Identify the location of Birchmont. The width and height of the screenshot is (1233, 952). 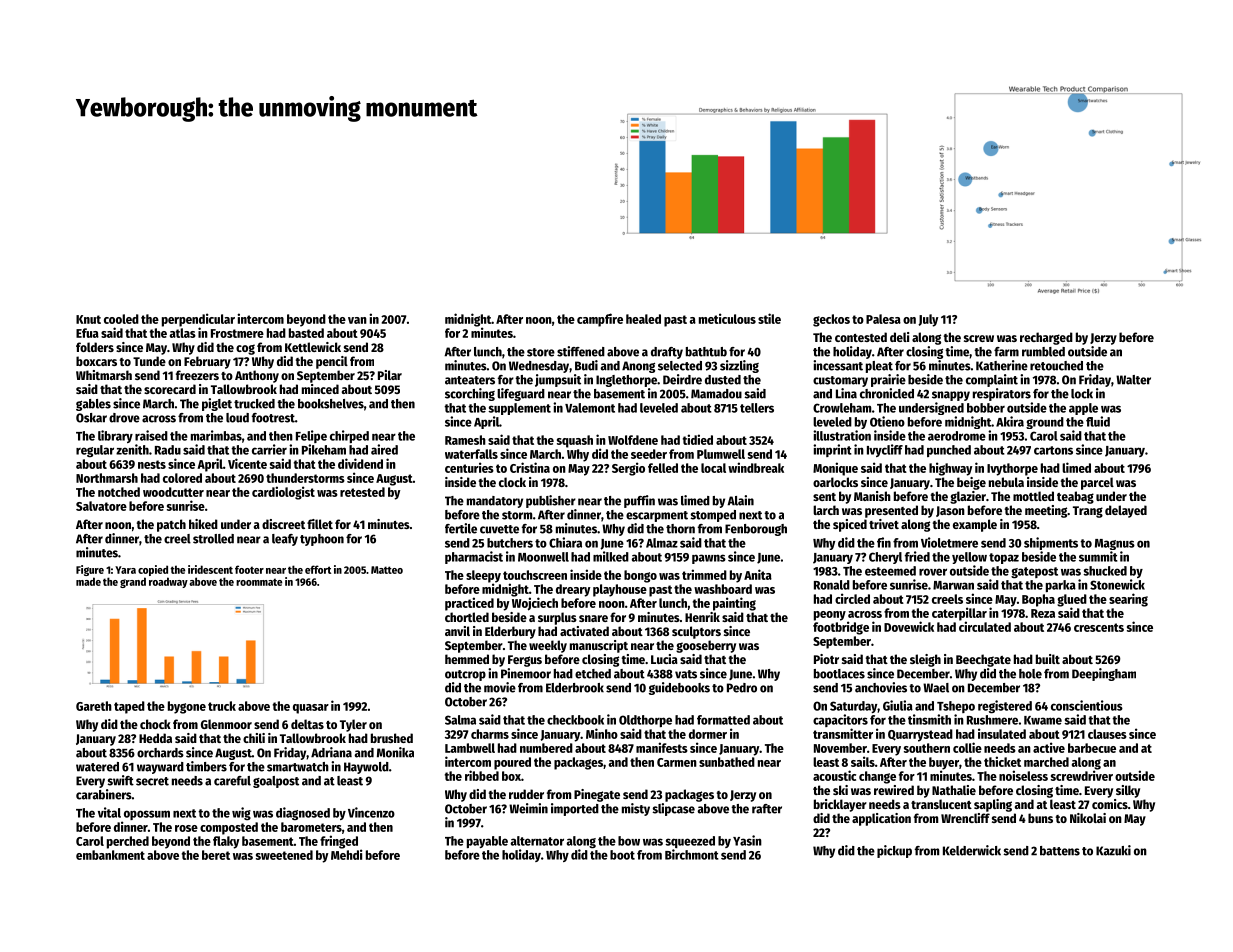
(692, 854).
